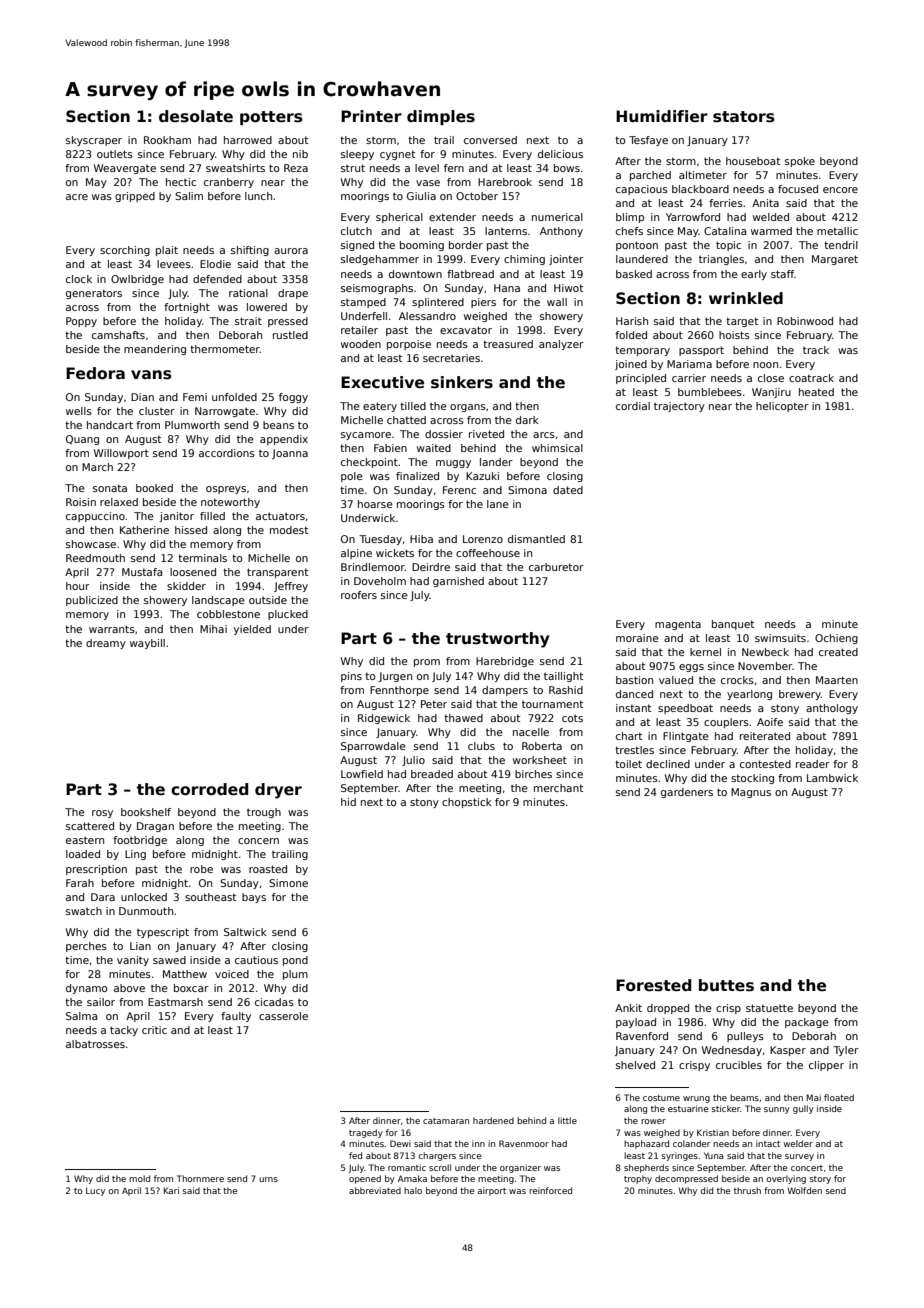 The image size is (924, 1308). Describe the element at coordinates (662, 116) in the image. I see `Humidifier` at that location.
